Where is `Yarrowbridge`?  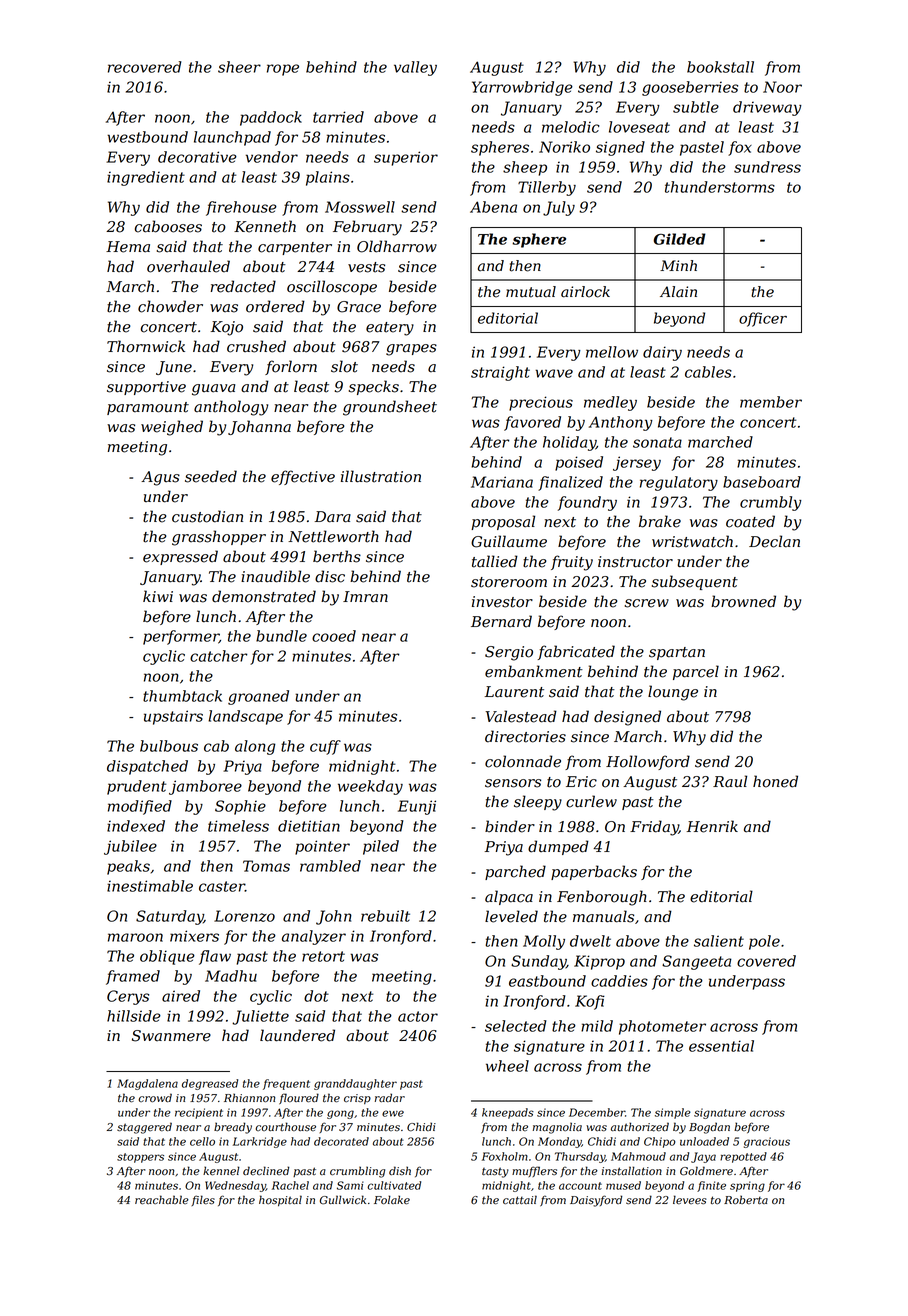
Yarrowbridge is located at coordinates (522, 88).
